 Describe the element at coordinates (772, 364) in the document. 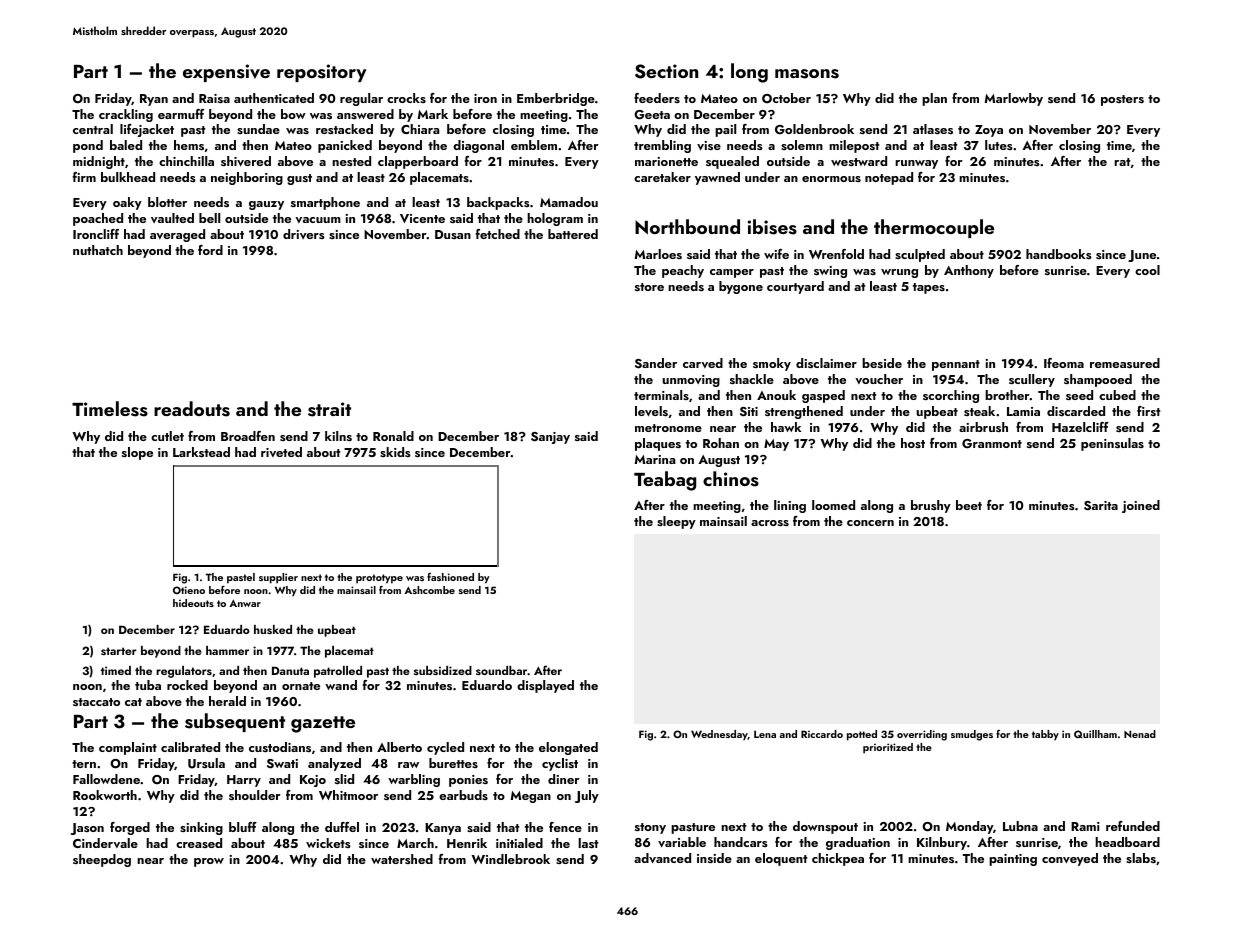

I see `smoky` at that location.
